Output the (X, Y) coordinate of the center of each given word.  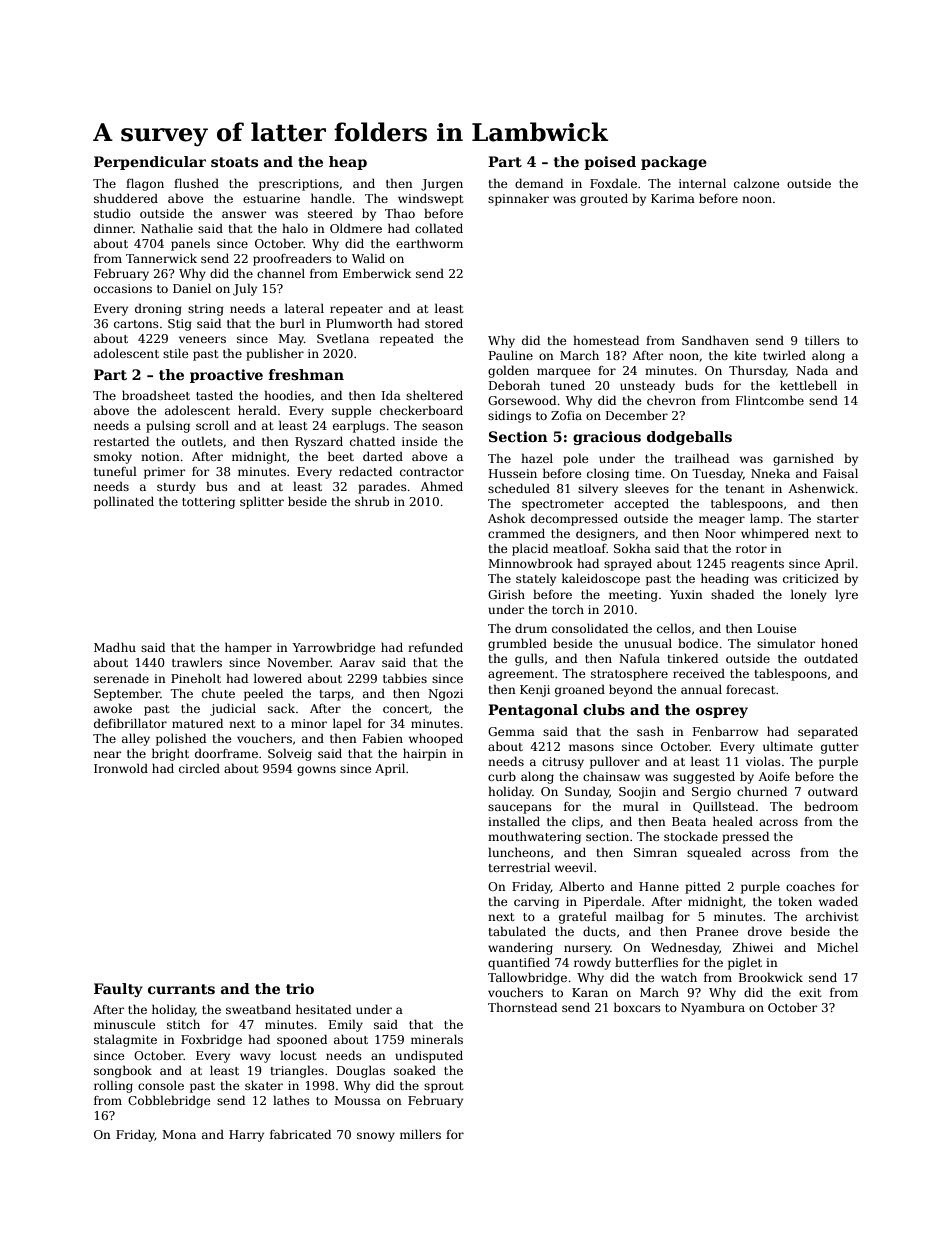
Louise (777, 628)
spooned (302, 1040)
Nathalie (167, 228)
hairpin (425, 754)
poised (610, 163)
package (674, 163)
